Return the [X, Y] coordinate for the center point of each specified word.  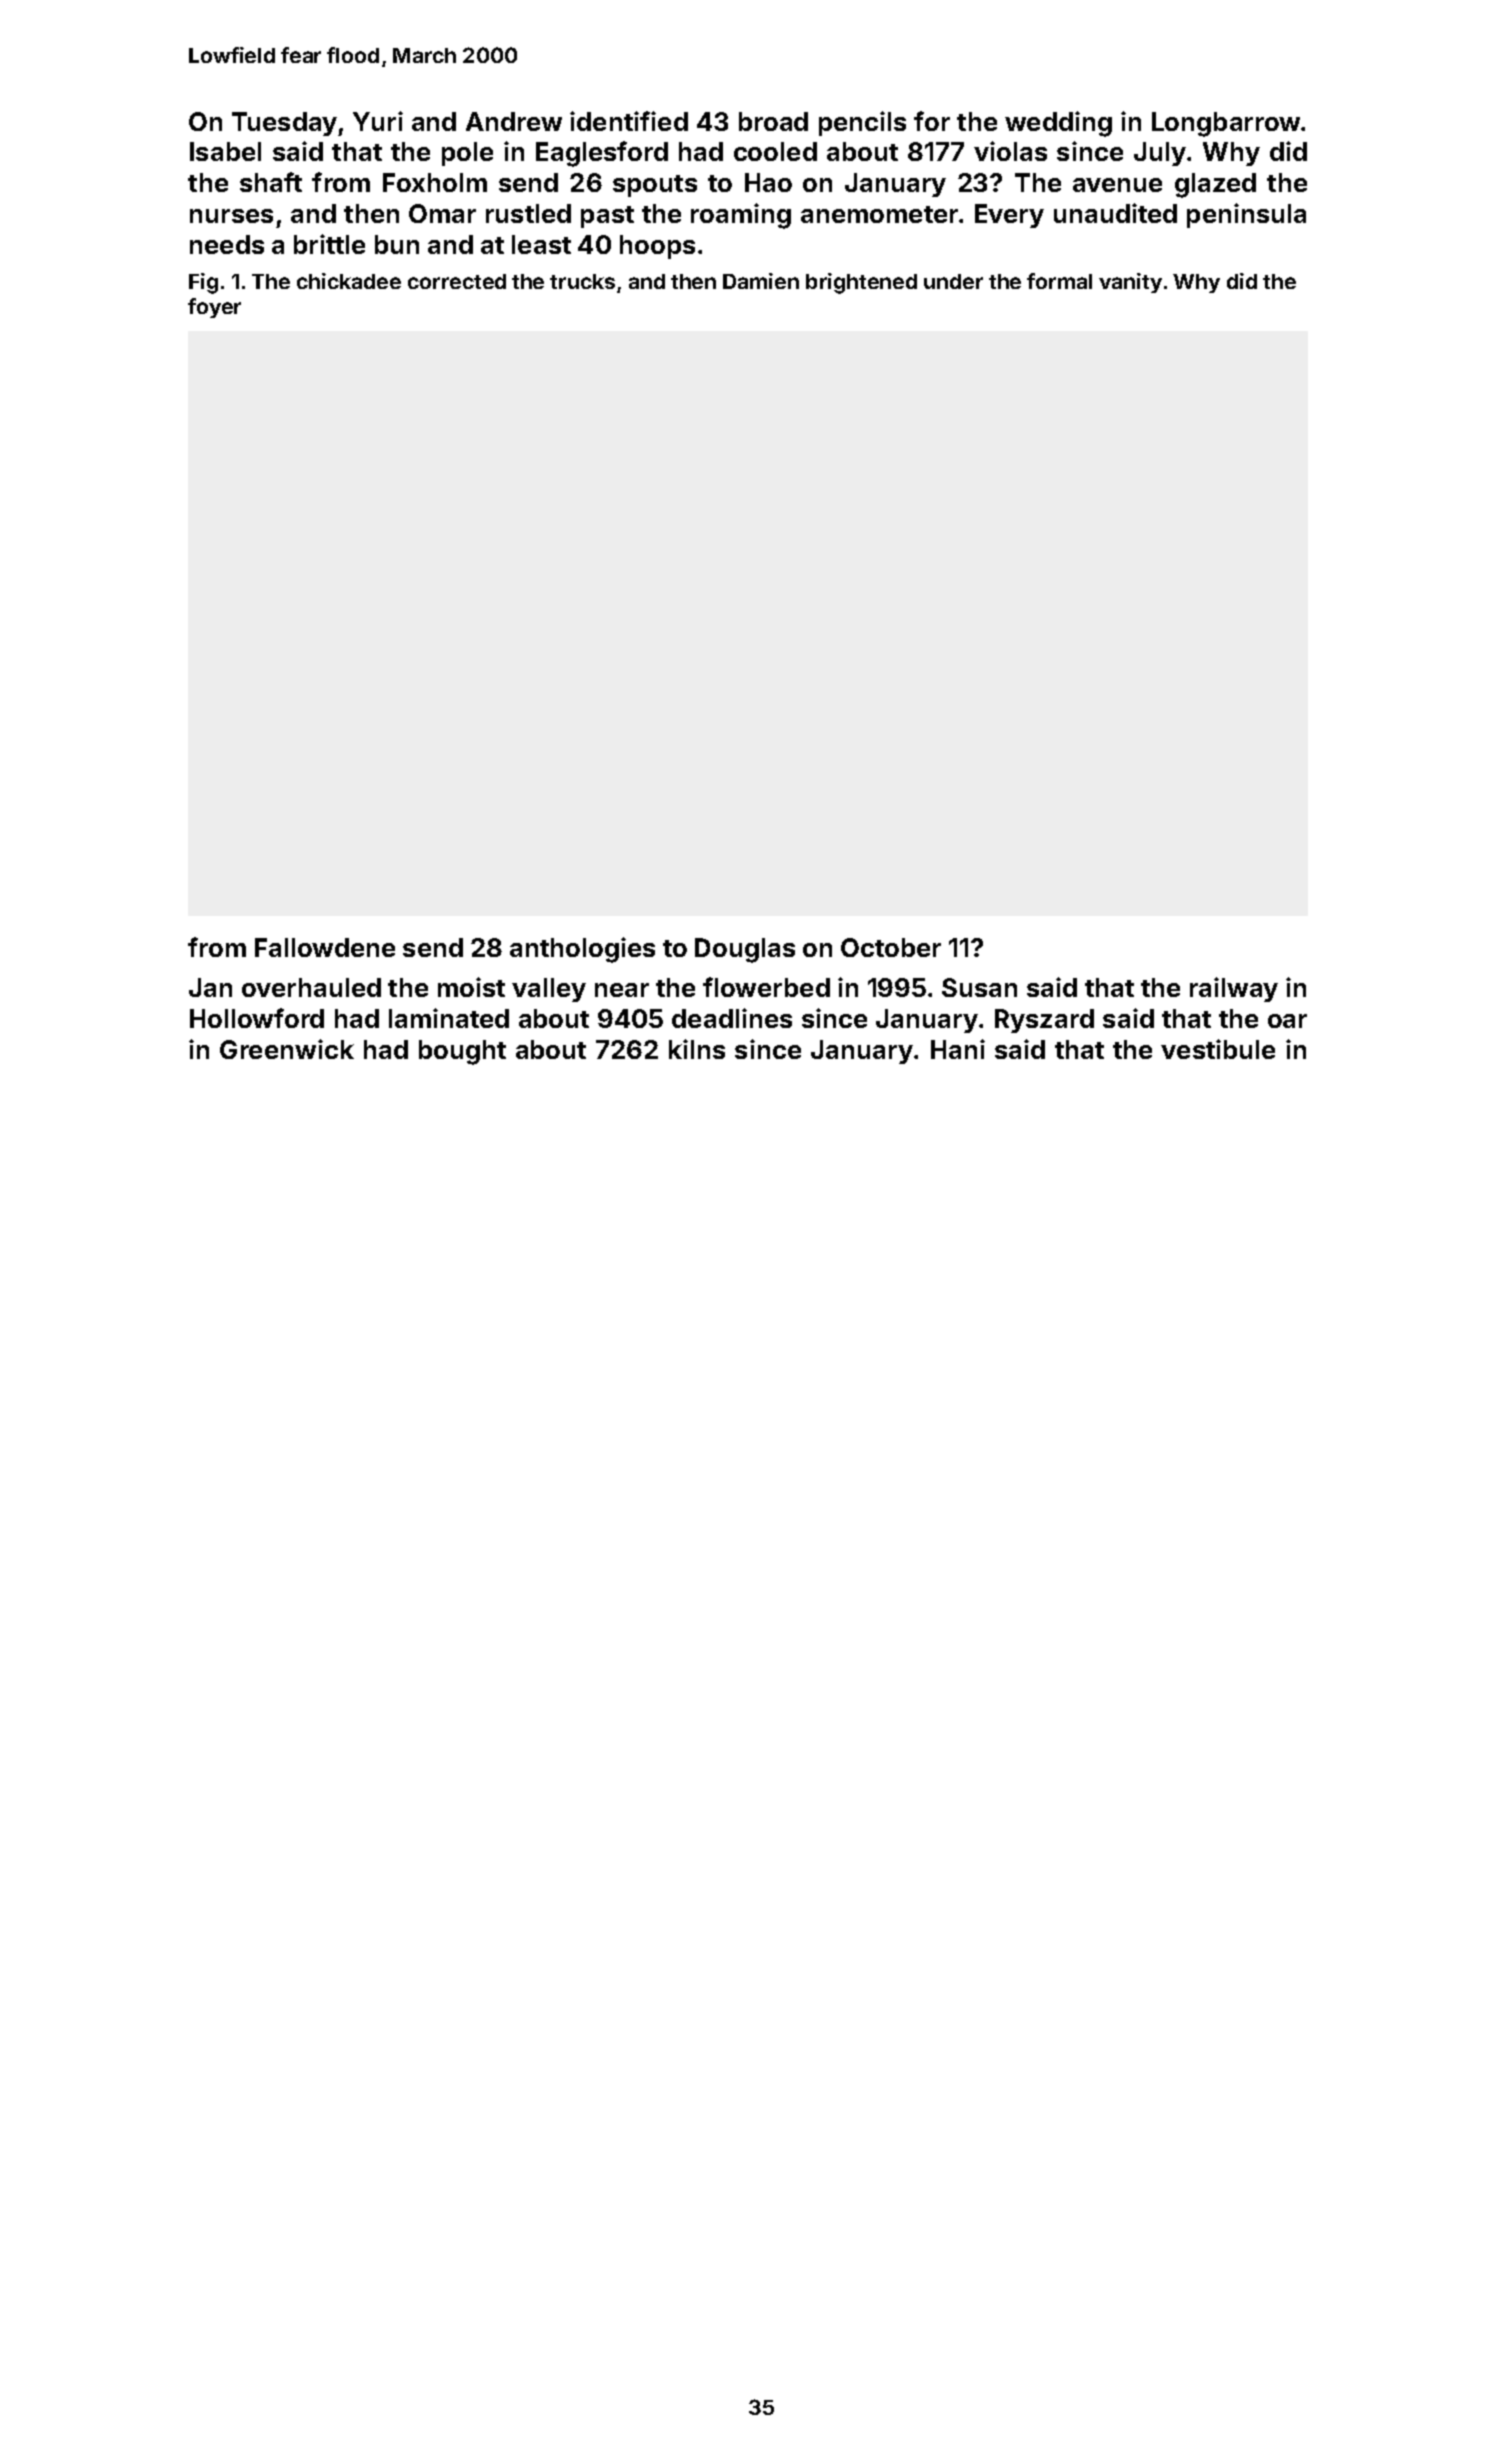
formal [1059, 281]
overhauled [311, 987]
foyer [214, 308]
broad [773, 121]
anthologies [582, 950]
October [891, 947]
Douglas [745, 950]
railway [1234, 989]
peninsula [1246, 215]
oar [1287, 1021]
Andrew [514, 121]
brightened [861, 283]
